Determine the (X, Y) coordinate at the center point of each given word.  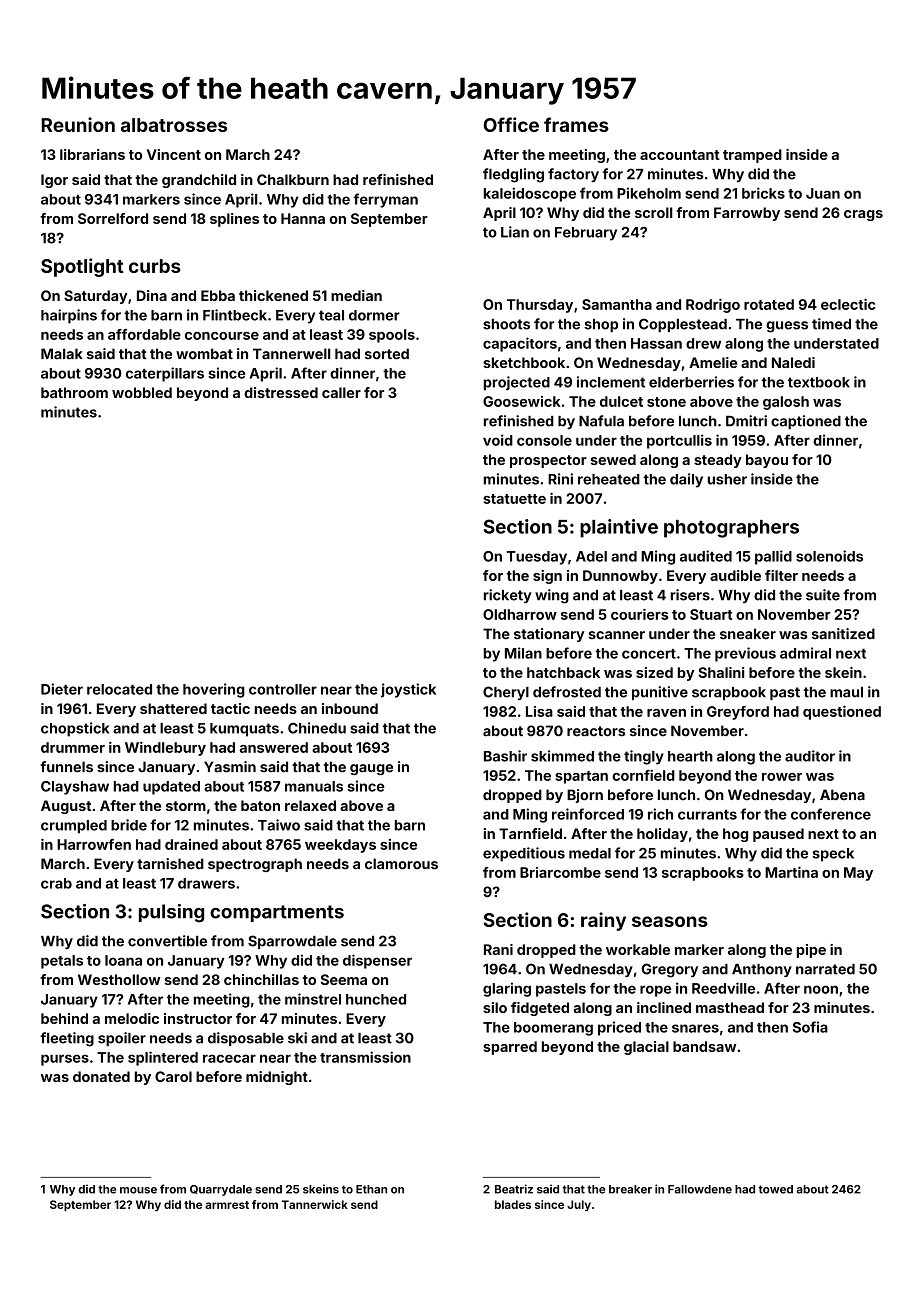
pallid (773, 557)
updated (171, 788)
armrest (227, 1205)
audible (735, 575)
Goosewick (522, 401)
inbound (350, 708)
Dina (152, 295)
